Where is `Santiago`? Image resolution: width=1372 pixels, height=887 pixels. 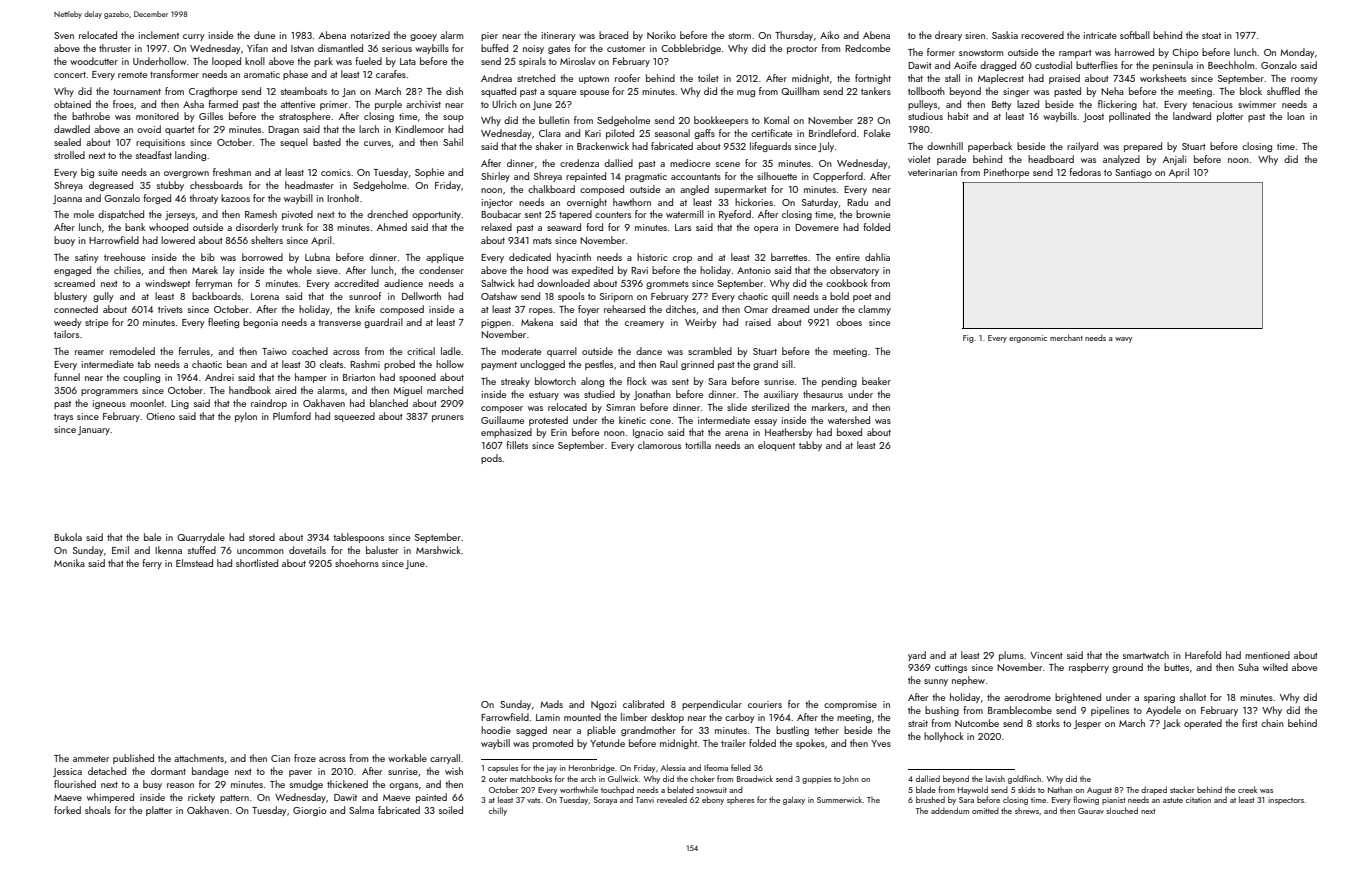 Santiago is located at coordinates (1133, 173).
